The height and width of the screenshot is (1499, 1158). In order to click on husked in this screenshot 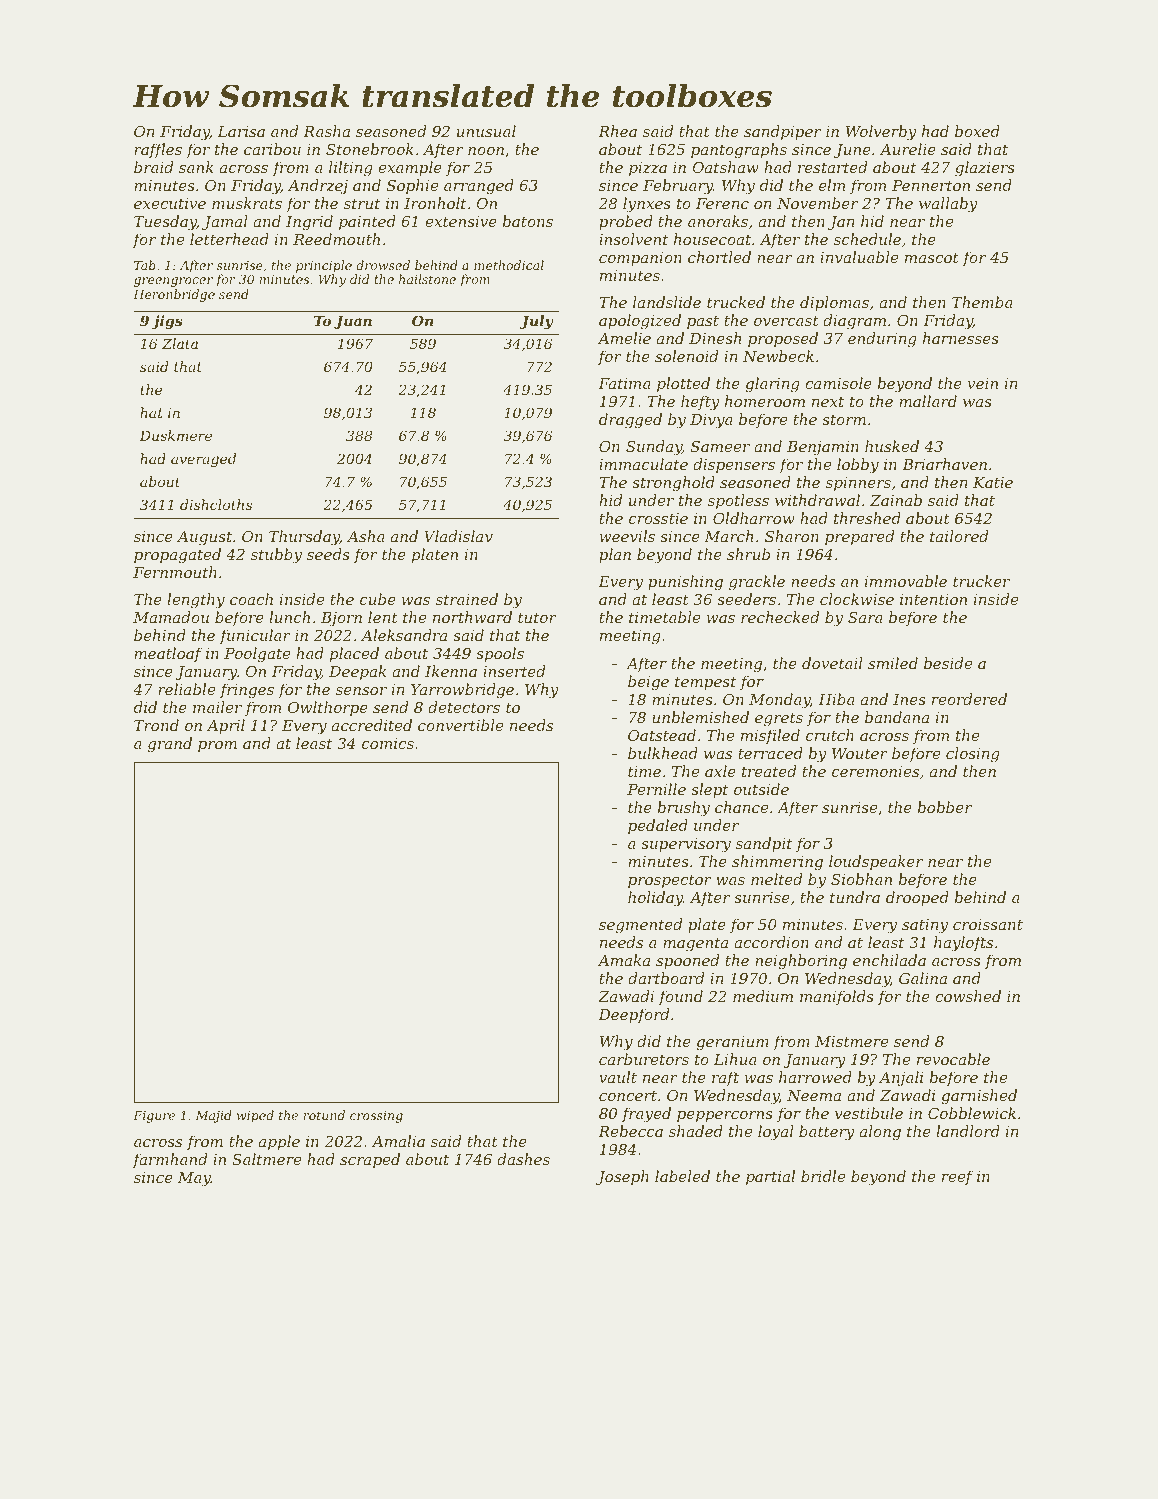, I will do `click(892, 446)`.
